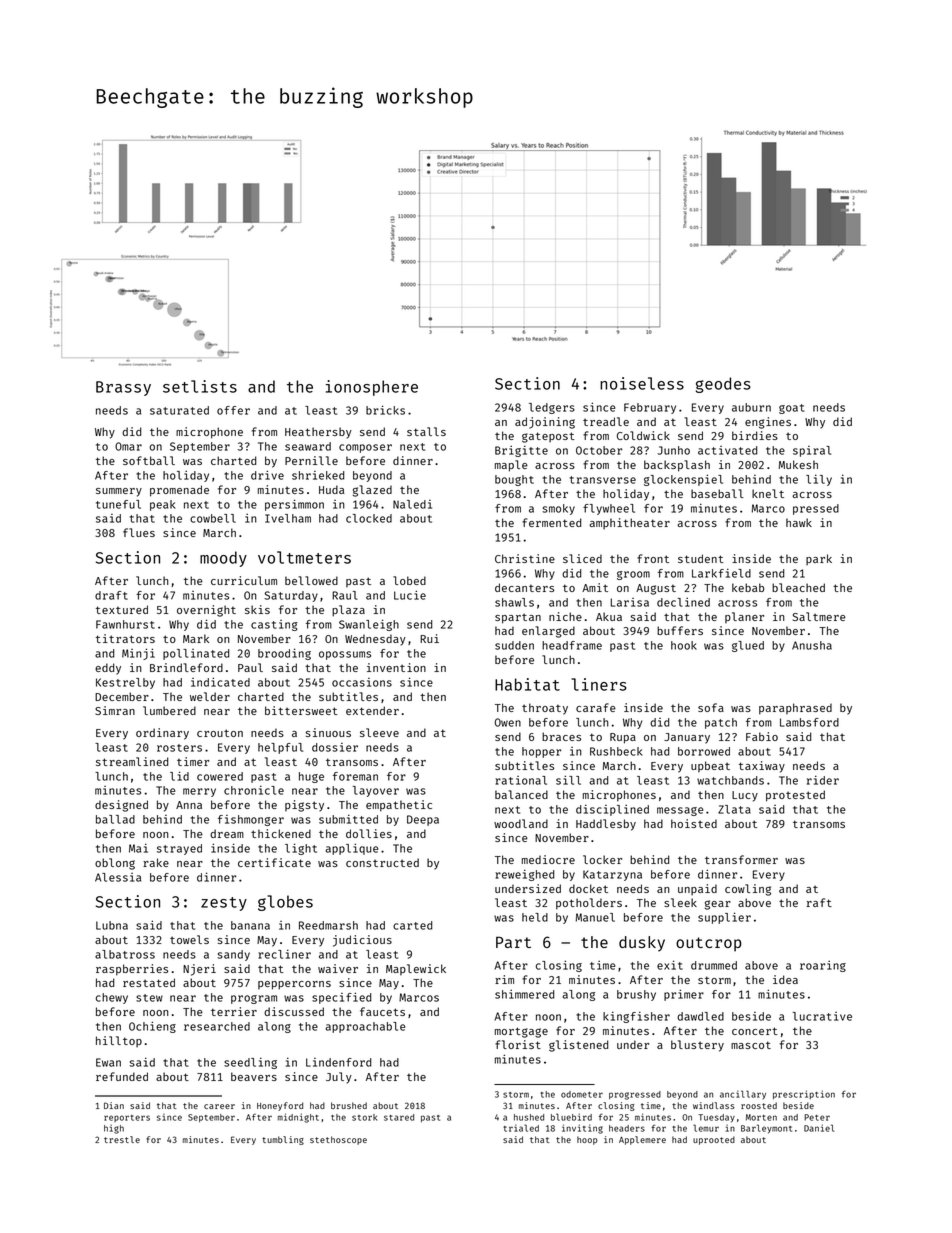  Describe the element at coordinates (819, 480) in the document. I see `lily` at that location.
